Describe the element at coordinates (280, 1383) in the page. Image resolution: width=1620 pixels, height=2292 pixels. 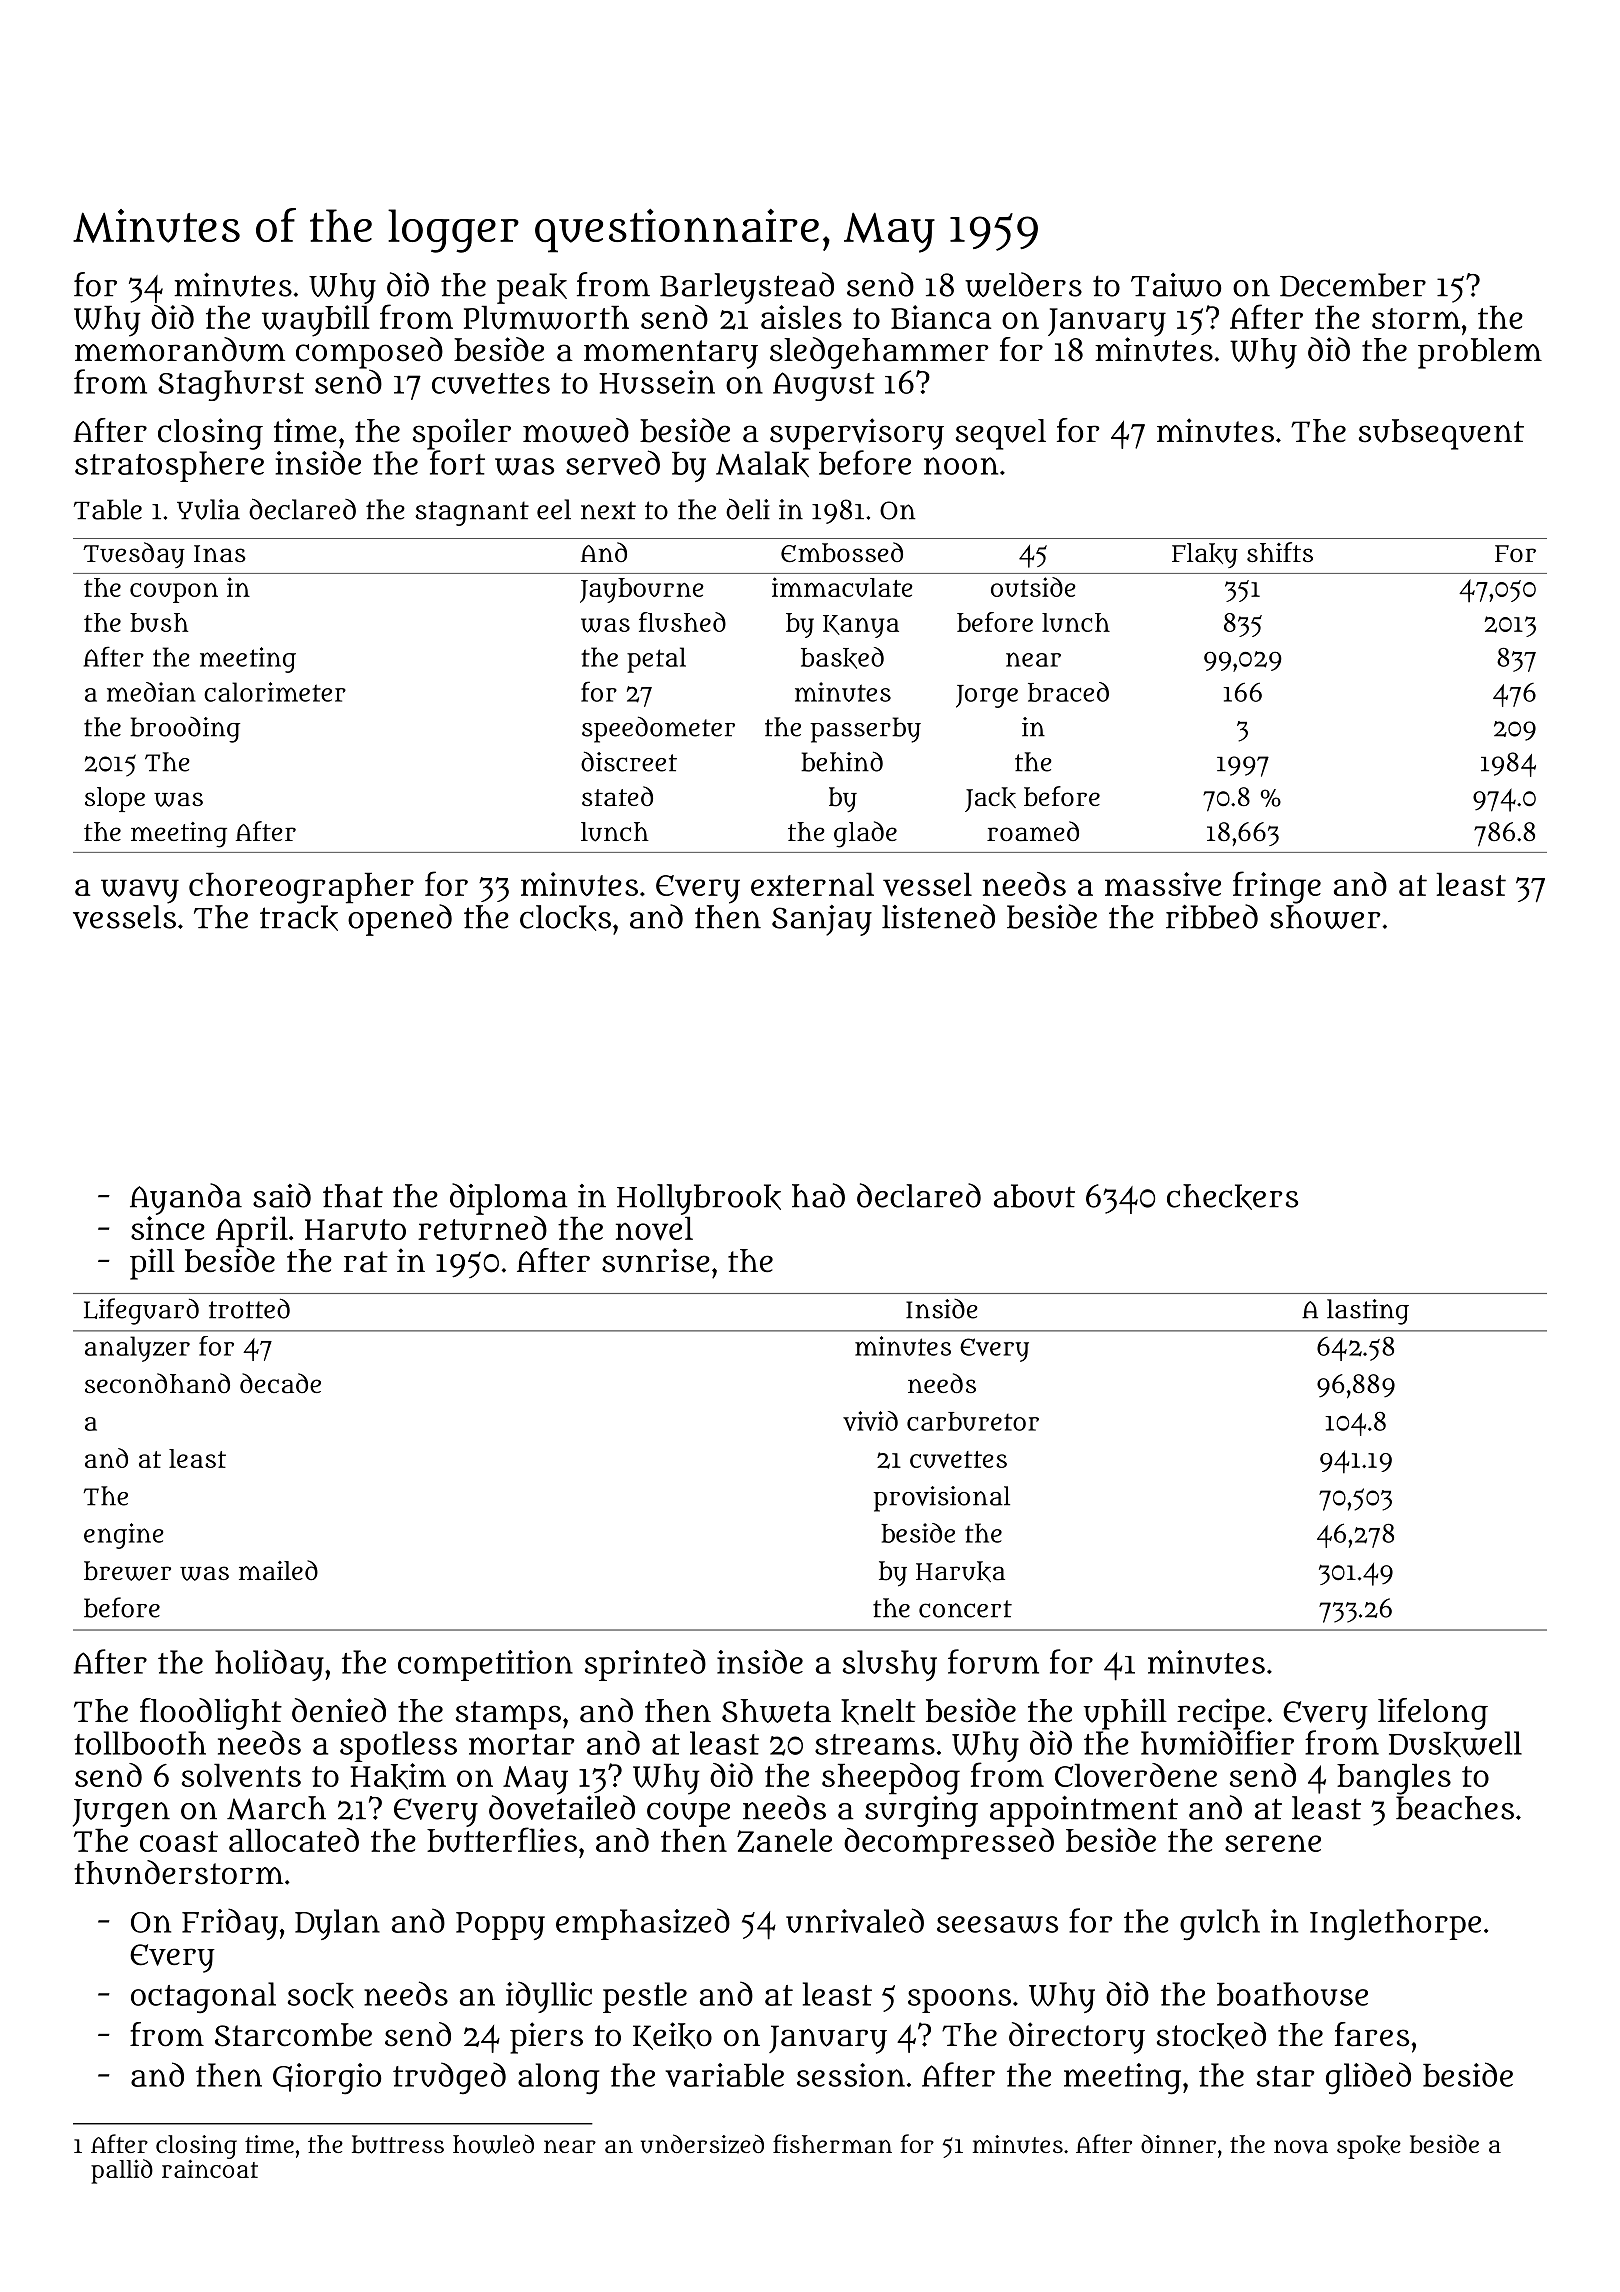
I see `decade` at that location.
